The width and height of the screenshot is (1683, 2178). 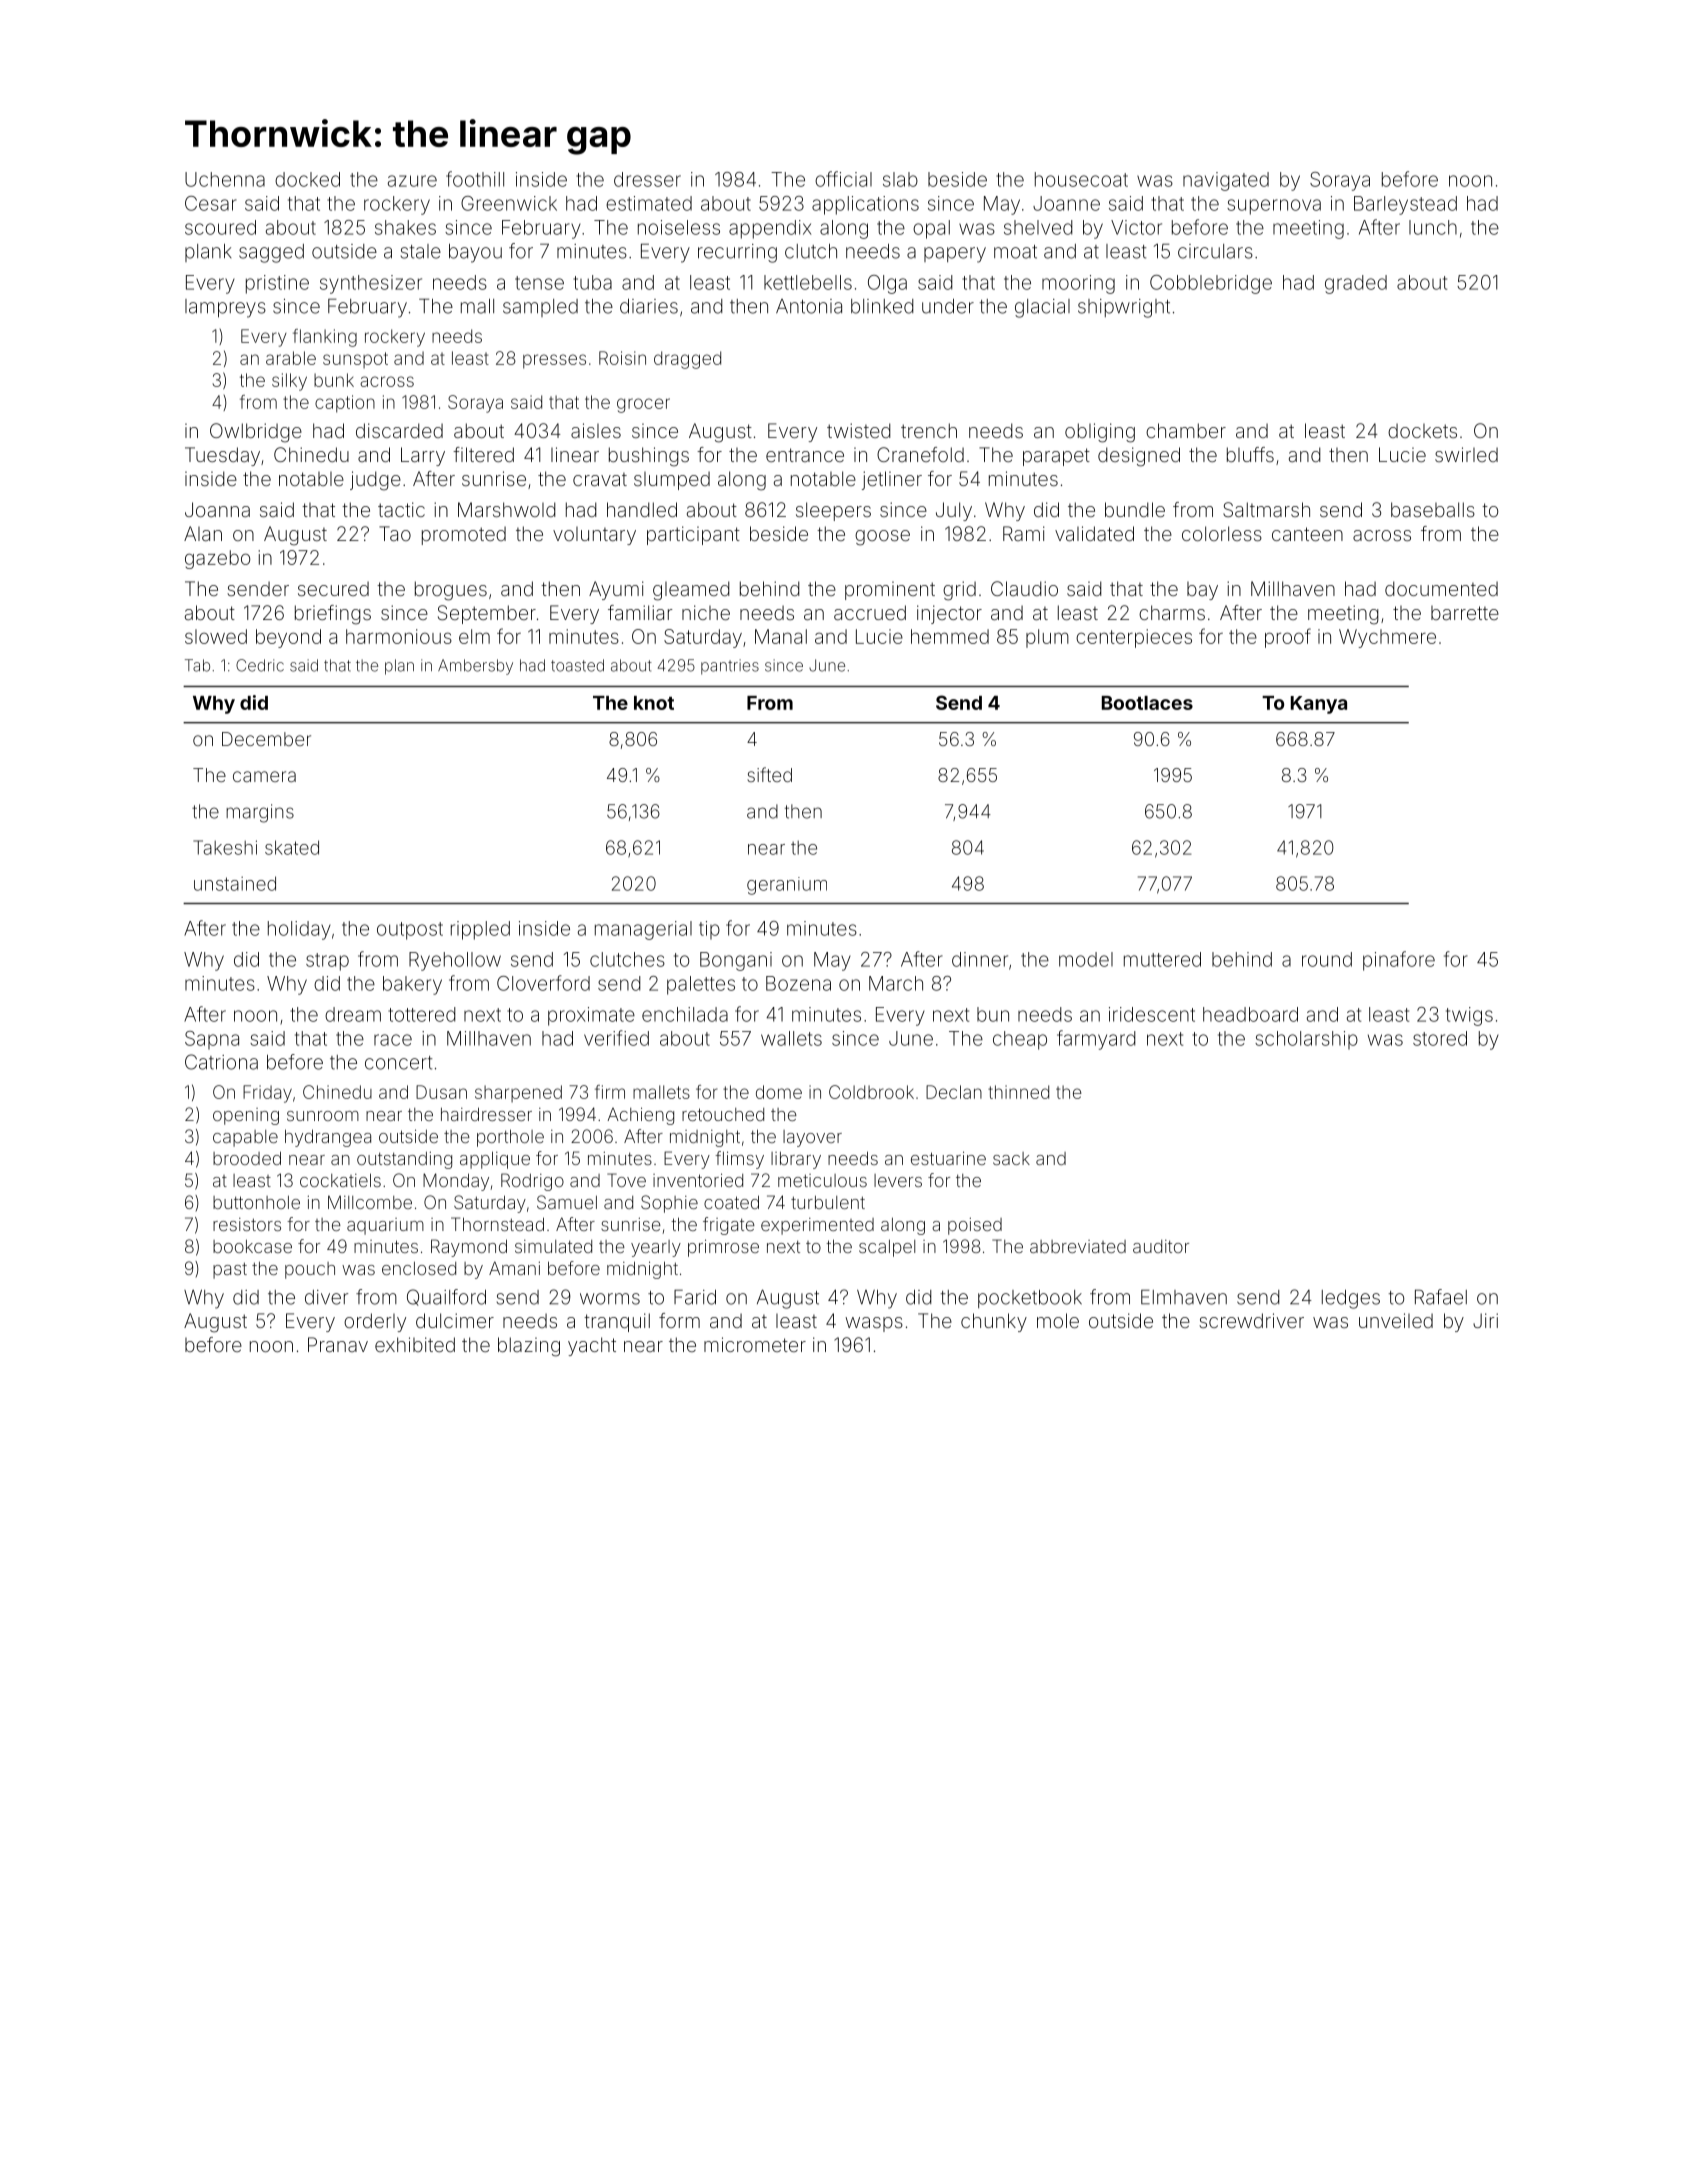 I want to click on exhibited, so click(x=415, y=1344).
